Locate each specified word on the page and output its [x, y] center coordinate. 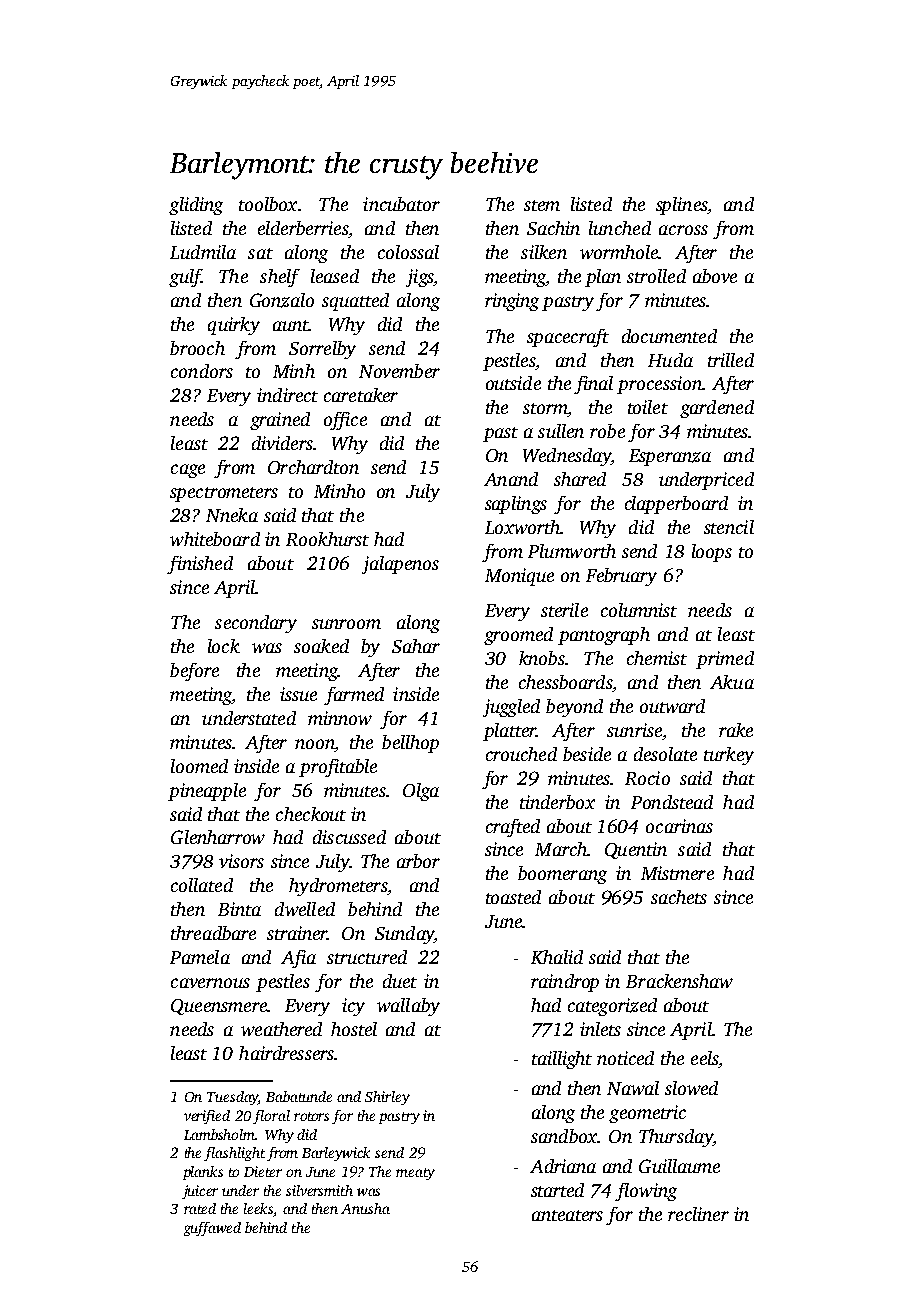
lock [224, 646]
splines [681, 206]
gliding [196, 206]
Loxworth [522, 527]
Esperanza [670, 457]
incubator [401, 204]
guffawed [212, 1229]
